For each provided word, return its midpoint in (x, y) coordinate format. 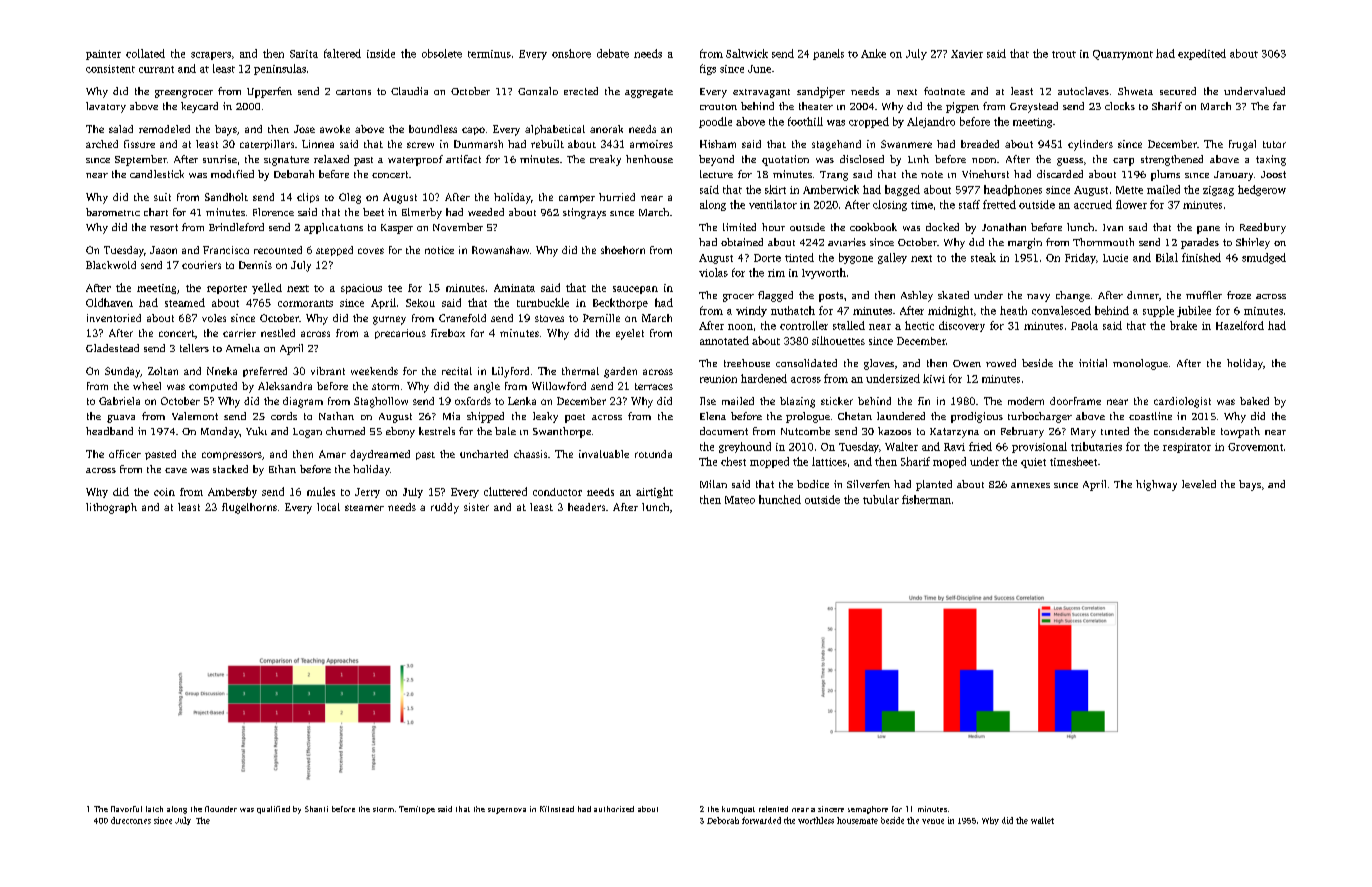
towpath (1240, 432)
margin (1025, 243)
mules (321, 491)
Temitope (417, 810)
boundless (433, 129)
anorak (606, 129)
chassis (530, 454)
